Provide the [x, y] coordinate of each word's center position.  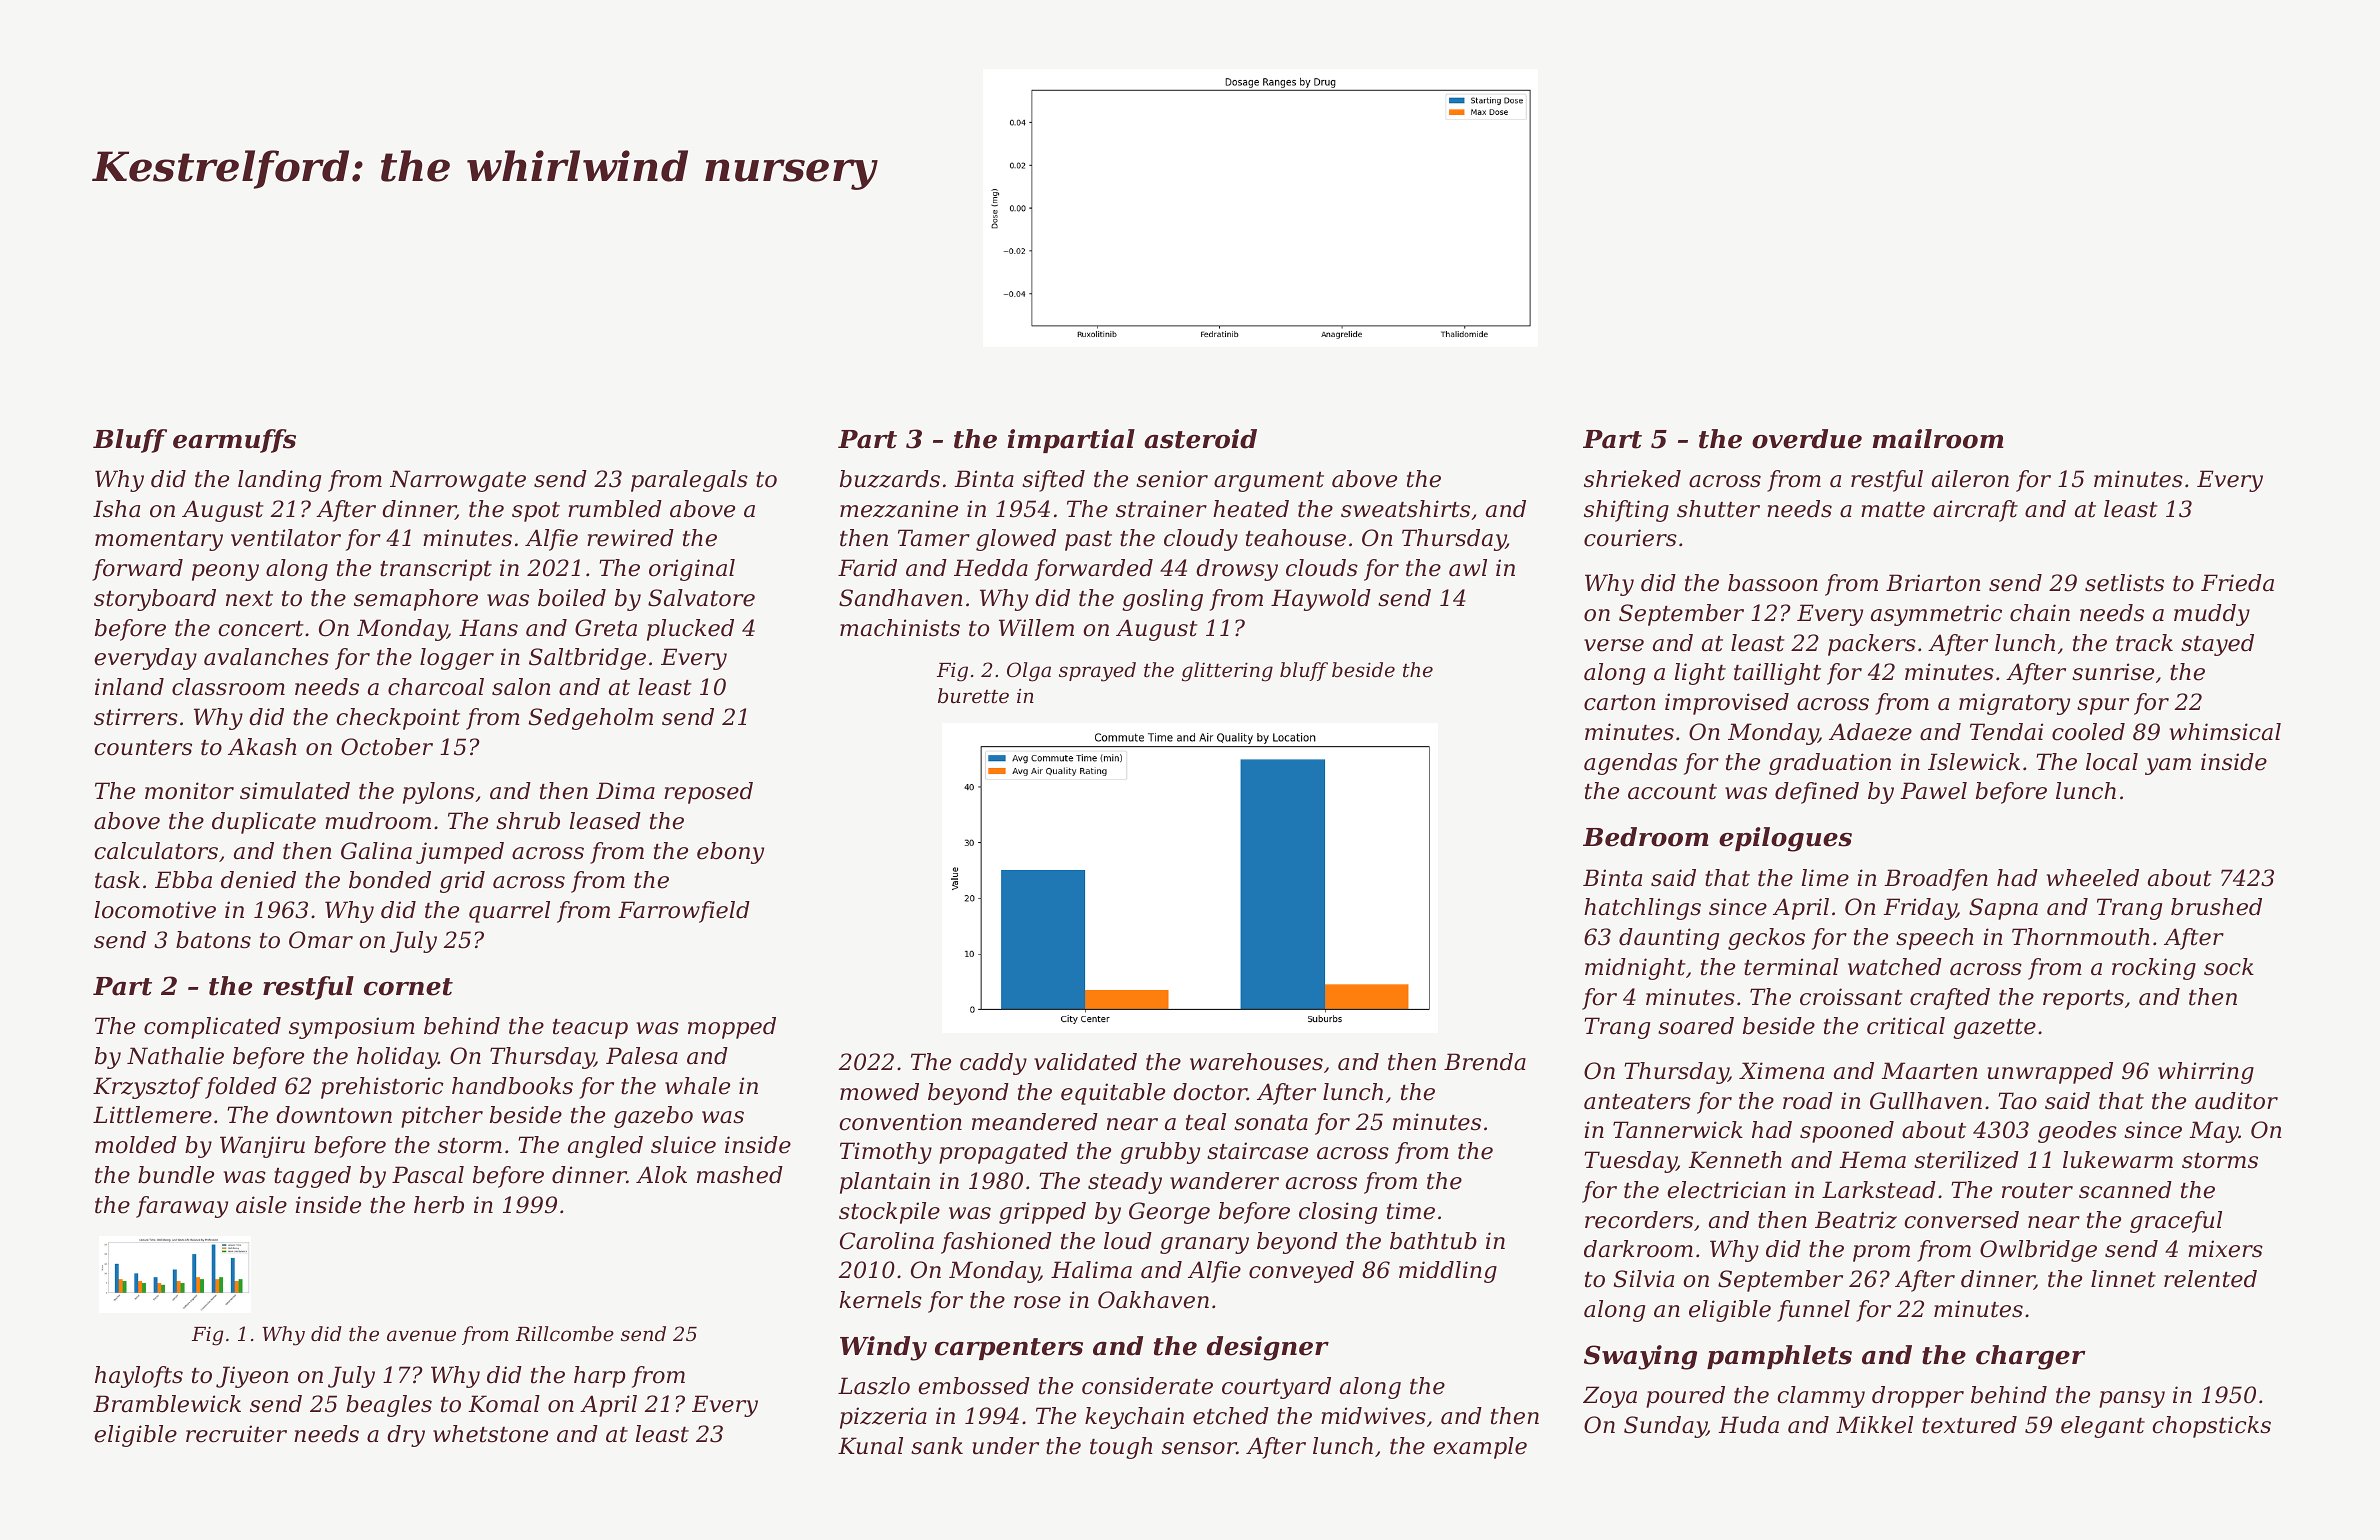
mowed [879, 1092]
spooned [1847, 1132]
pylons [438, 793]
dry [406, 1436]
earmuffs [234, 441]
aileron [1970, 479]
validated [1085, 1062]
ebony [730, 853]
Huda [1749, 1425]
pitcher [442, 1117]
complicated [212, 1028]
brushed [2216, 907]
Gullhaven [1926, 1101]
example [1480, 1448]
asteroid [1200, 439]
